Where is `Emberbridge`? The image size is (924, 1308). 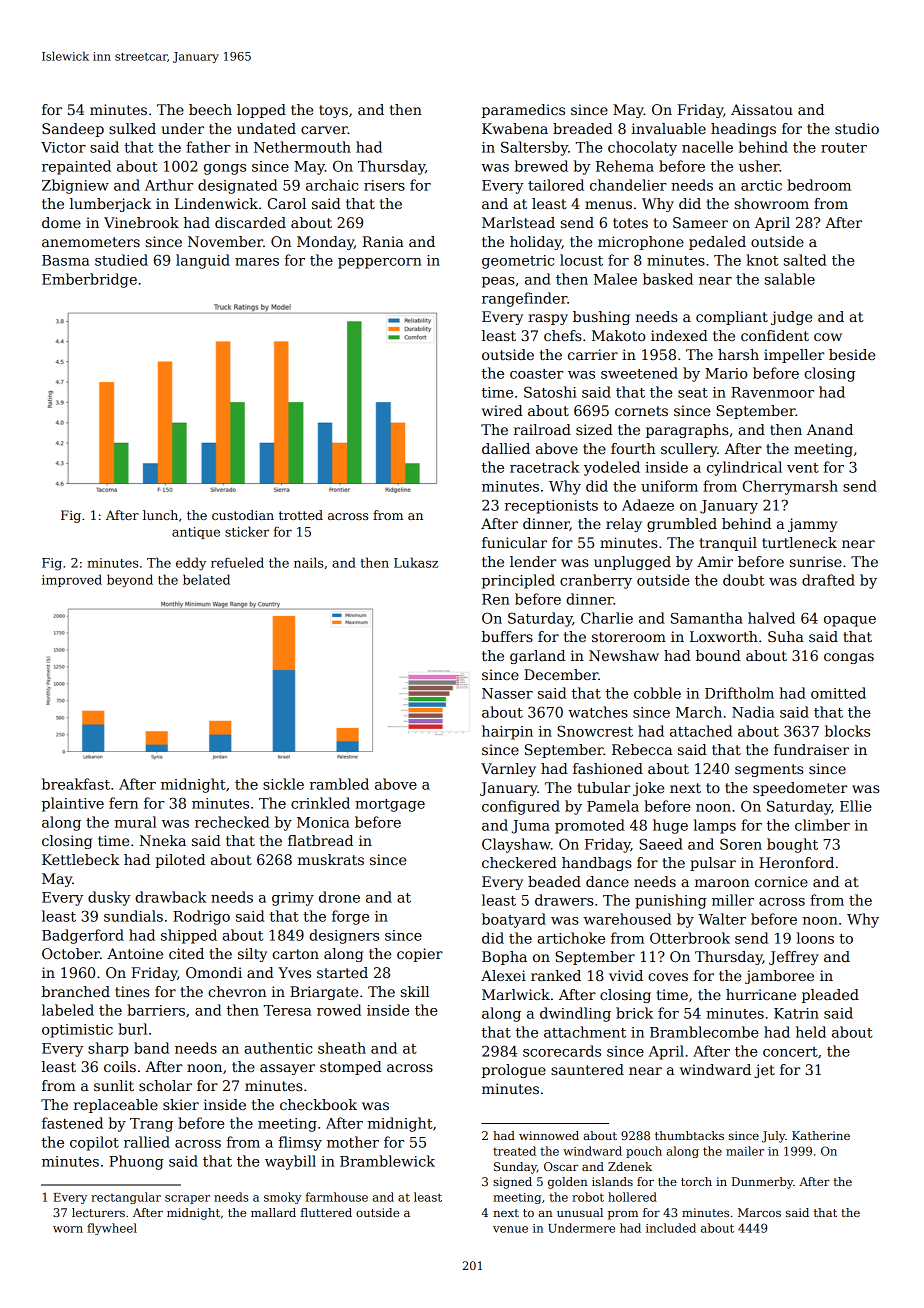 Emberbridge is located at coordinates (89, 280).
